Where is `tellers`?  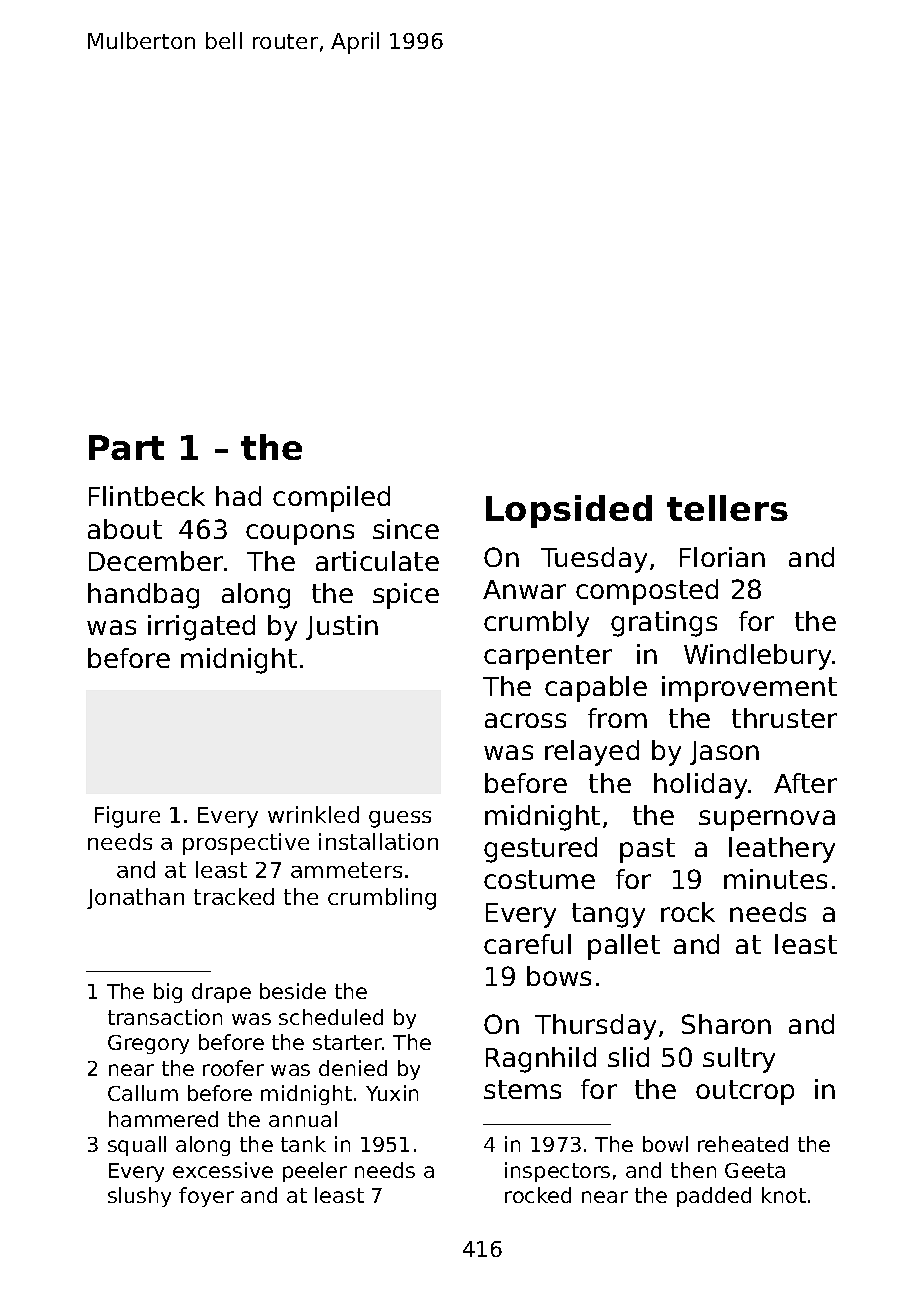 tellers is located at coordinates (727, 508).
